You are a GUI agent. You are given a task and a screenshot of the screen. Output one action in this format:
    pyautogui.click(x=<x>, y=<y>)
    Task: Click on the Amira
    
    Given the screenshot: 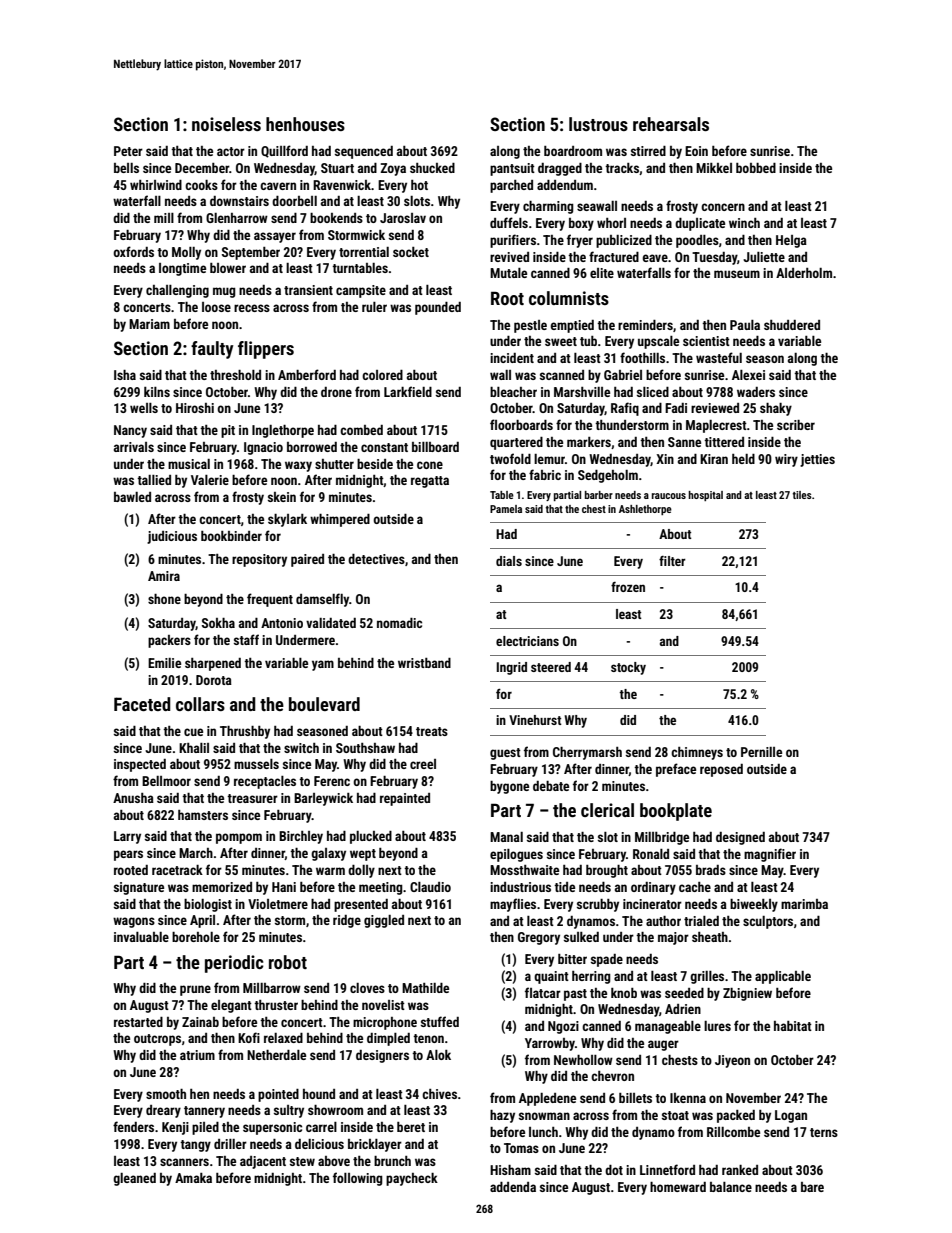 What is the action you would take?
    pyautogui.click(x=164, y=576)
